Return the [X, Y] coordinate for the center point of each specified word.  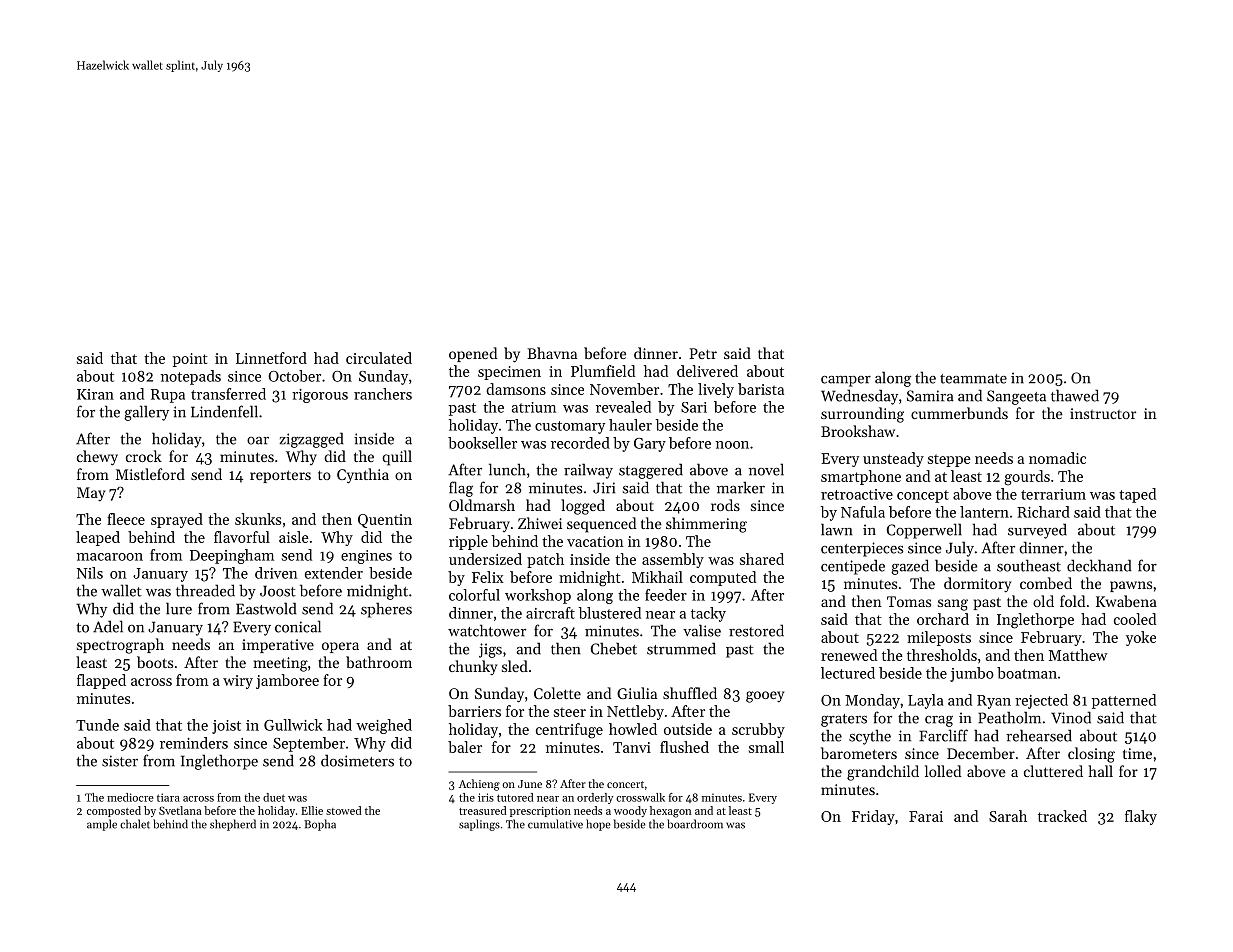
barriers [474, 711]
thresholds [942, 655]
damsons [516, 389]
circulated [379, 358]
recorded [580, 443]
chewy [97, 458]
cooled [1135, 619]
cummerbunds [959, 413]
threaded [205, 590]
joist [226, 727]
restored [756, 630]
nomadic [1057, 458]
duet [274, 797]
